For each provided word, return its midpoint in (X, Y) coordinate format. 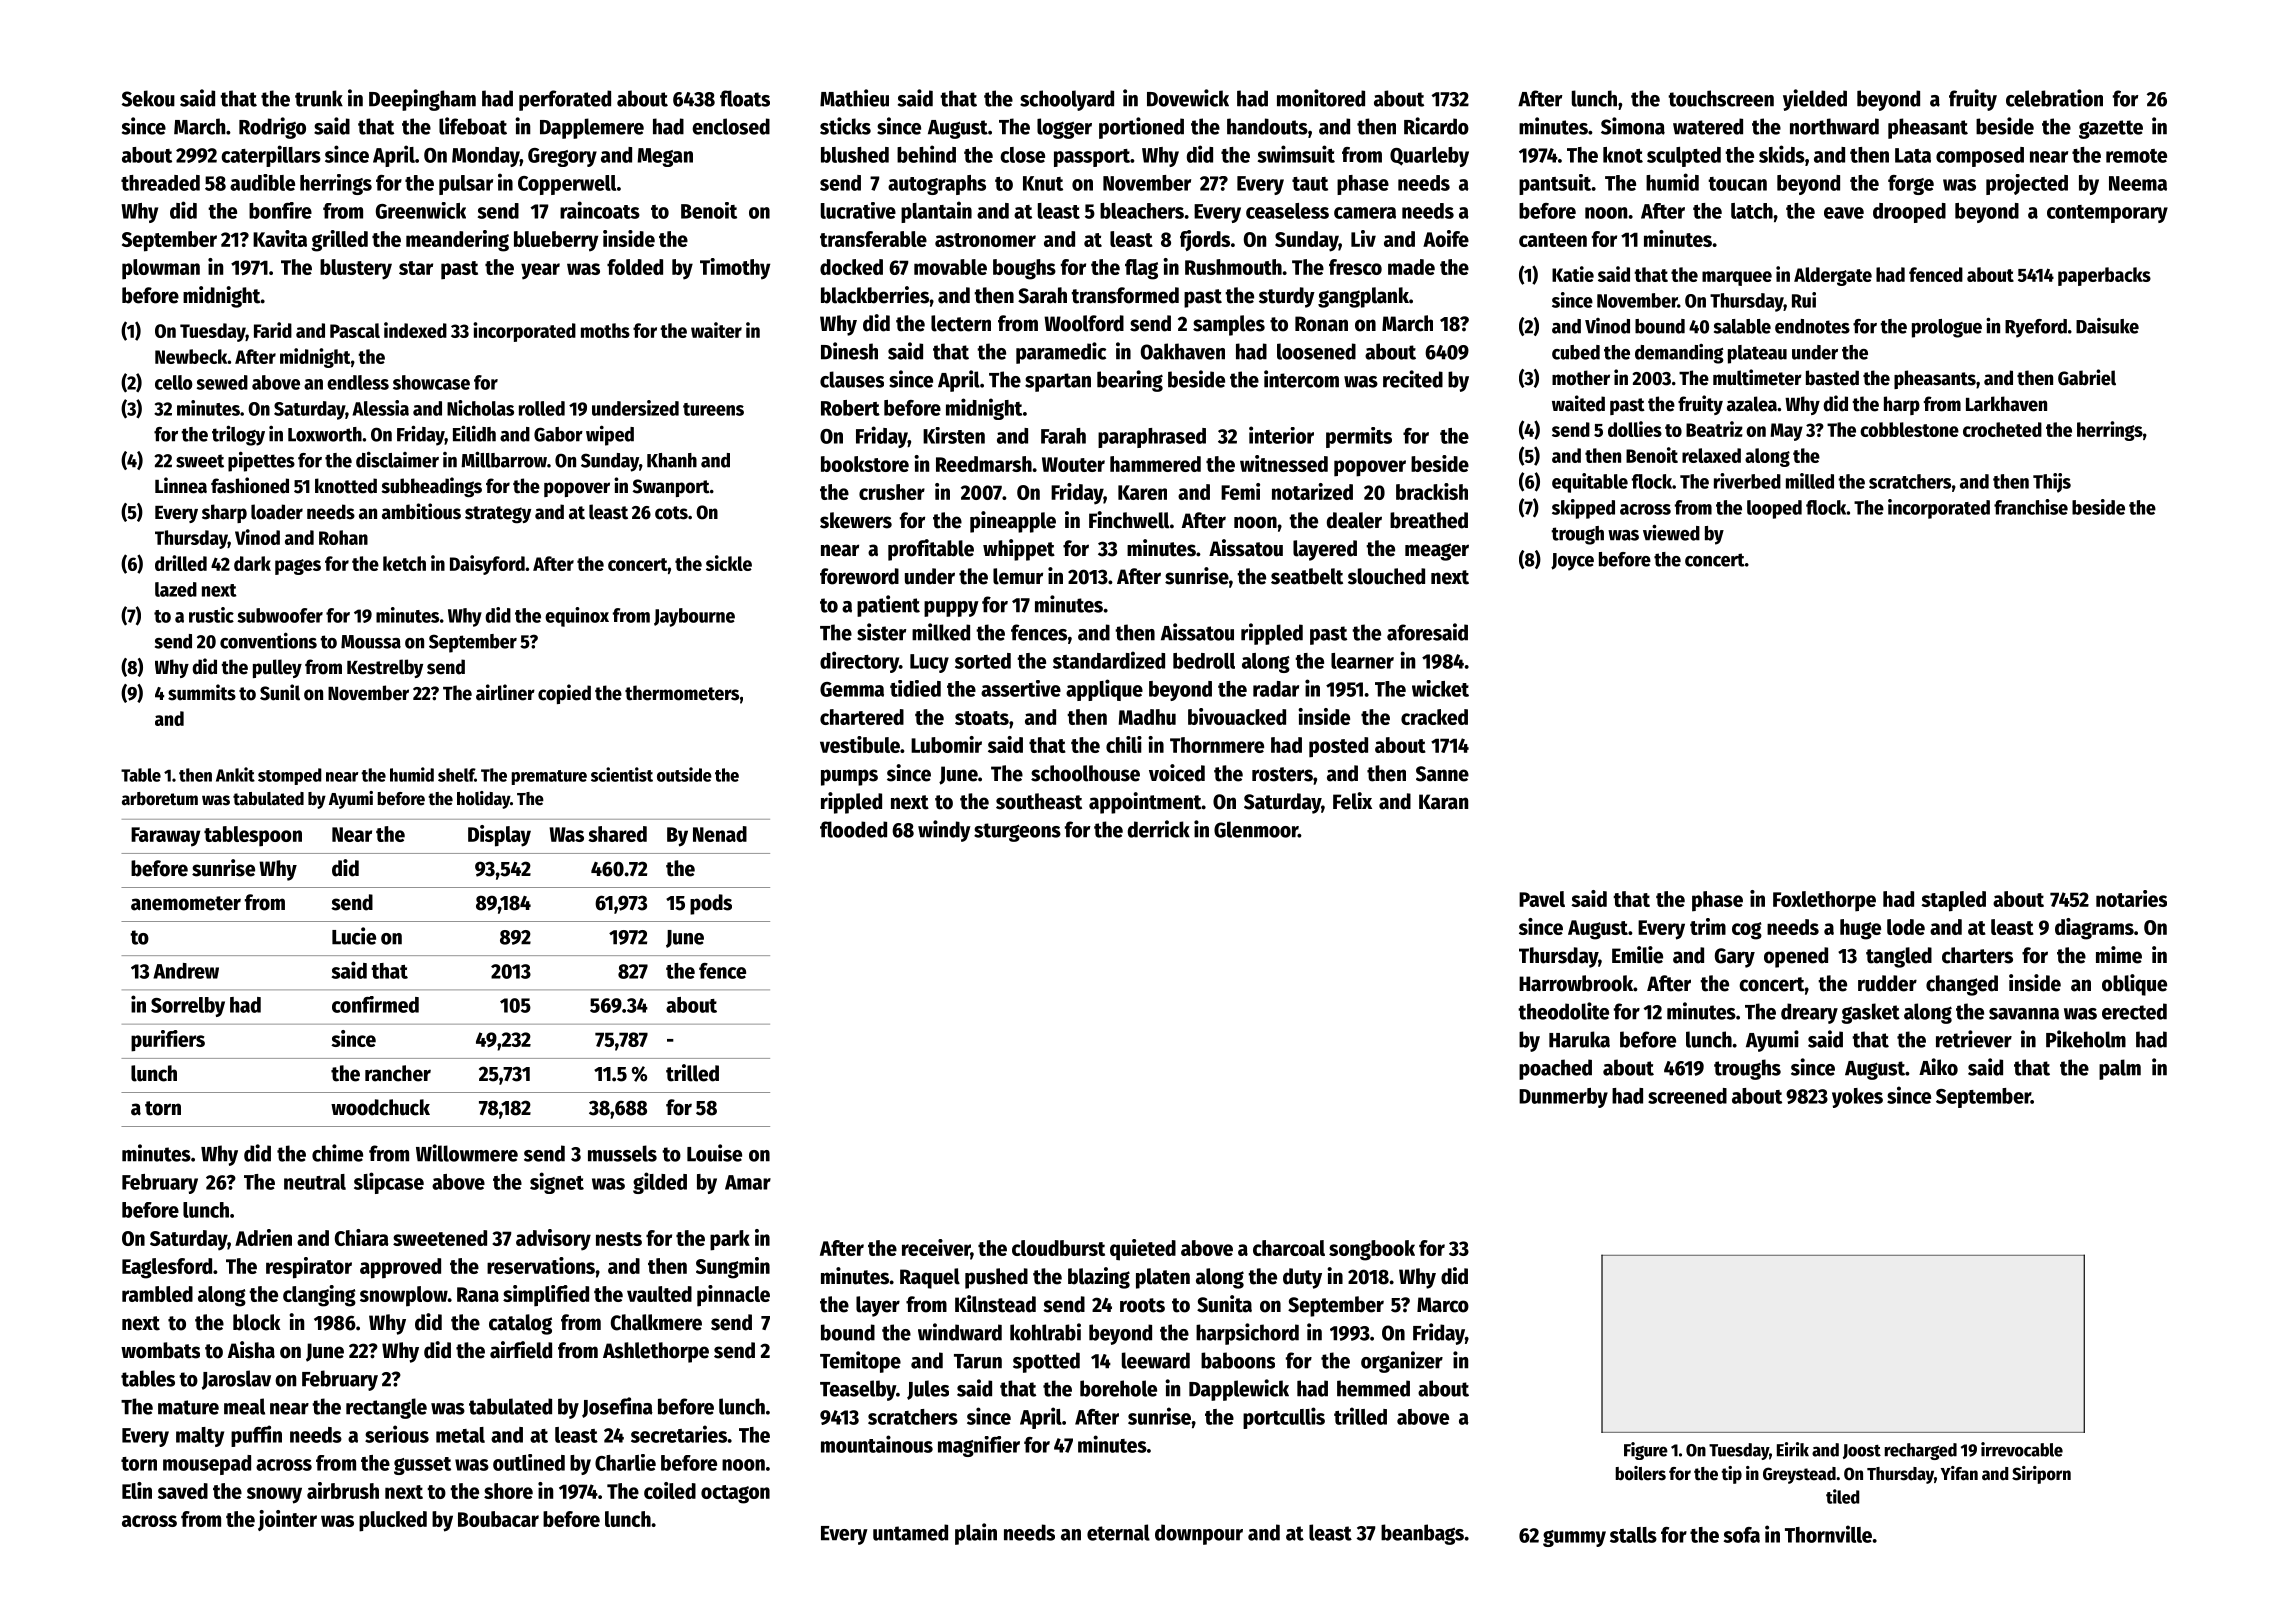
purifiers (168, 1041)
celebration (2054, 98)
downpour (1199, 1534)
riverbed (1747, 481)
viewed (1671, 532)
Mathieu (854, 98)
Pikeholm (2086, 1039)
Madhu (1147, 717)
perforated (565, 100)
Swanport (671, 488)
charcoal (1289, 1248)
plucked (393, 1521)
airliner (505, 692)
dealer (1354, 520)
